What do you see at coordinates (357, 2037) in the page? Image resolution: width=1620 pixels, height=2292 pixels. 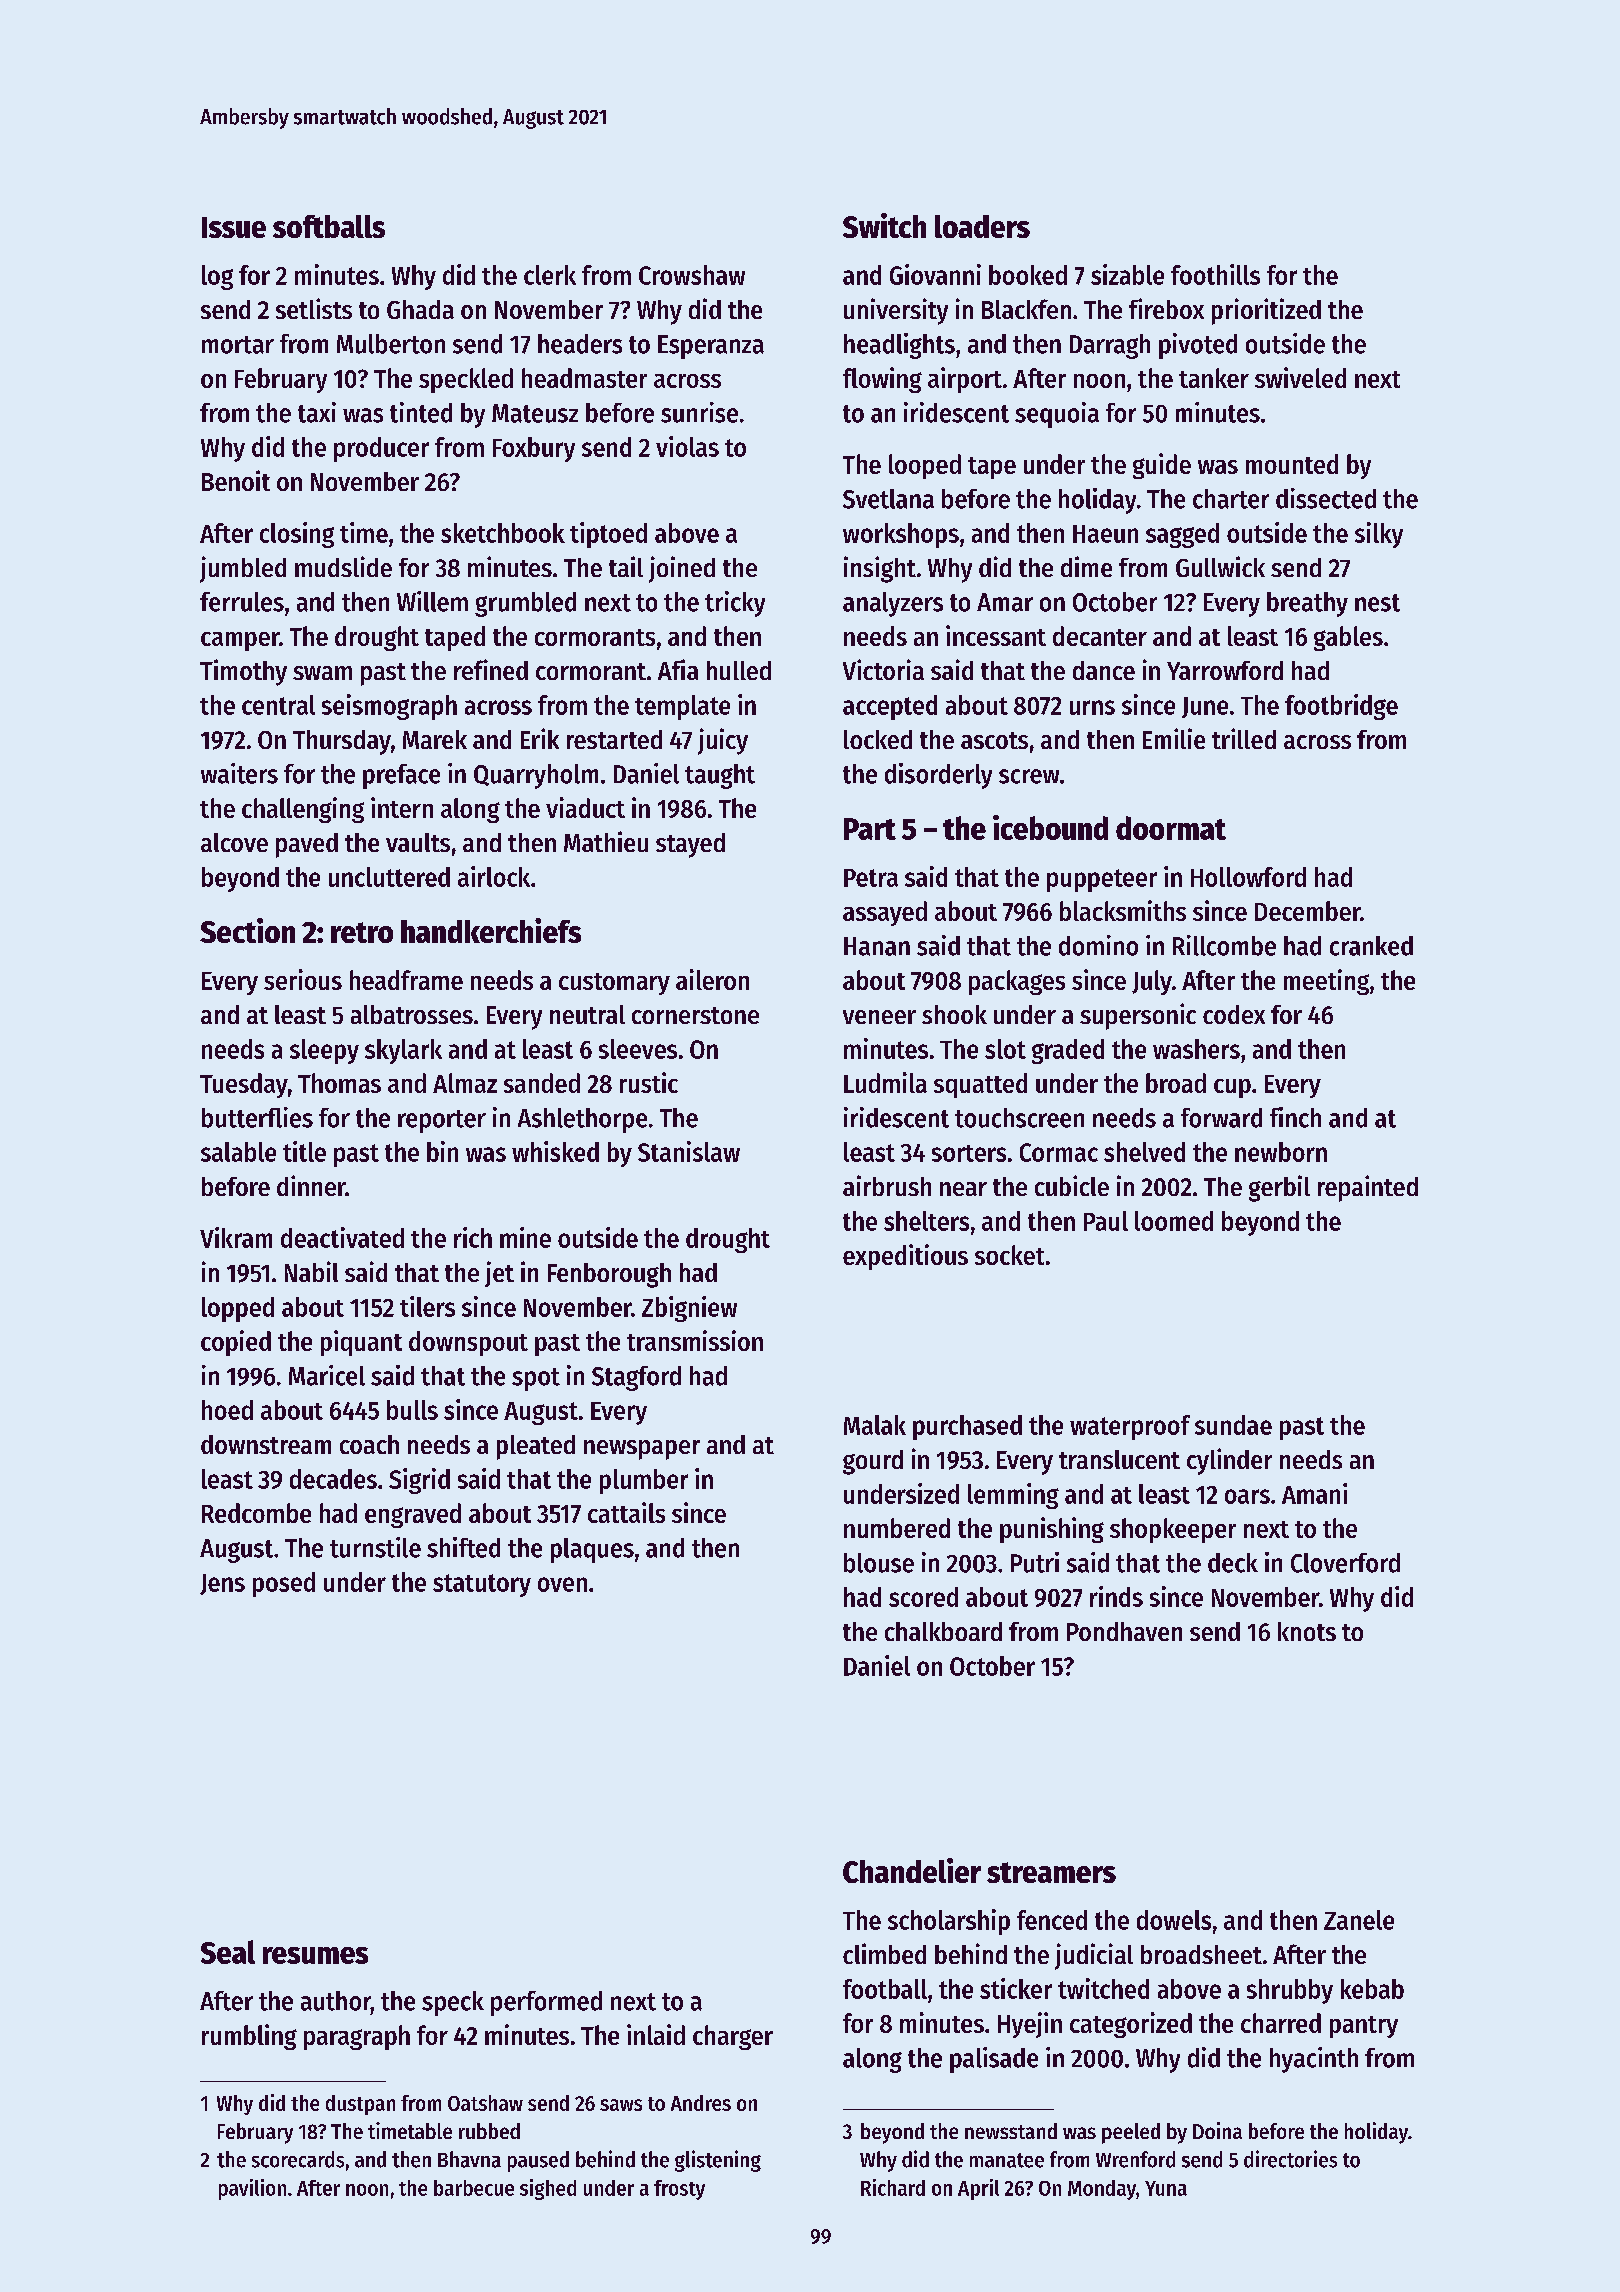 I see `paragraph` at bounding box center [357, 2037].
